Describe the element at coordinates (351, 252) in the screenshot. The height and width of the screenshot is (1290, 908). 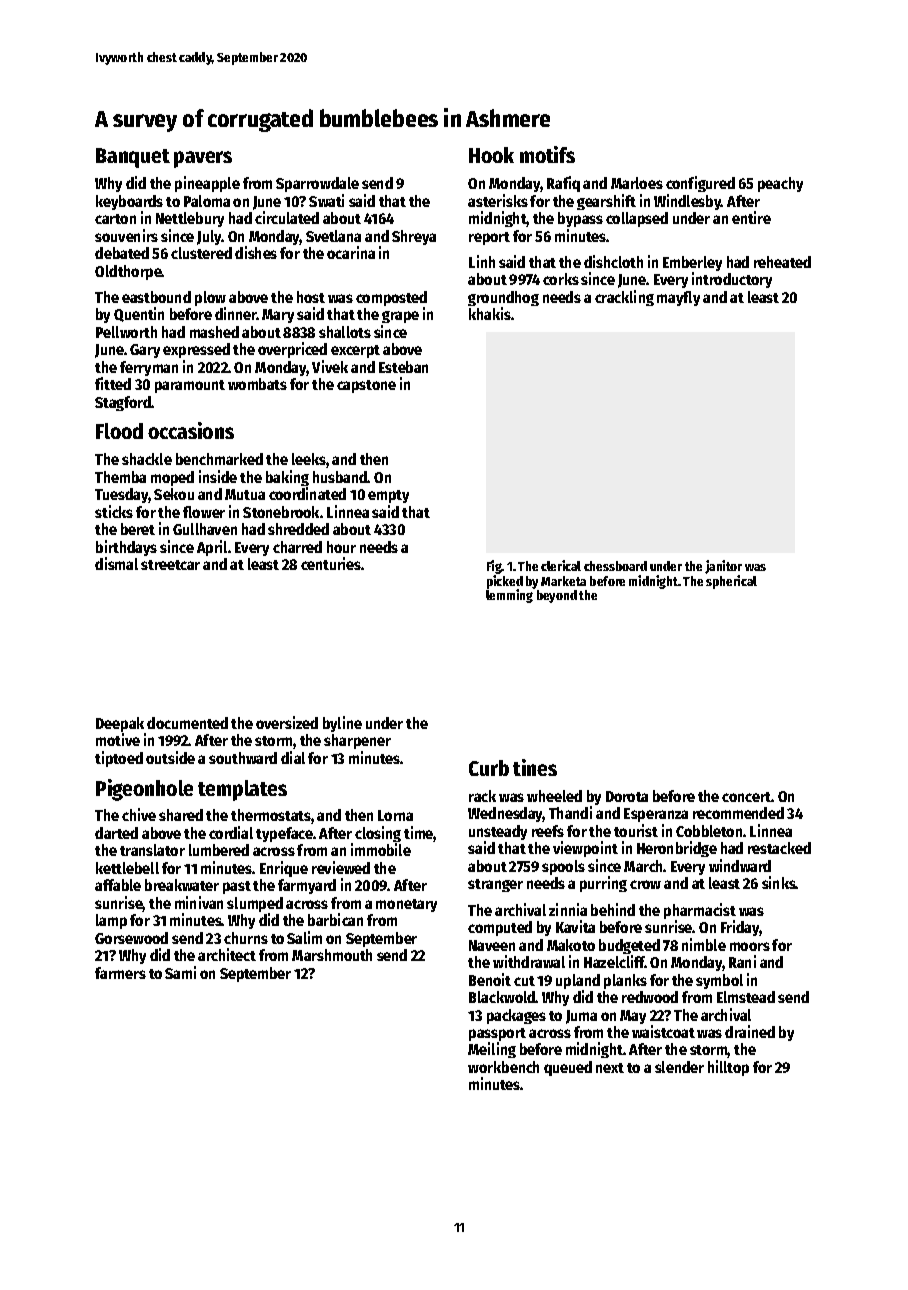
I see `ocarina` at that location.
